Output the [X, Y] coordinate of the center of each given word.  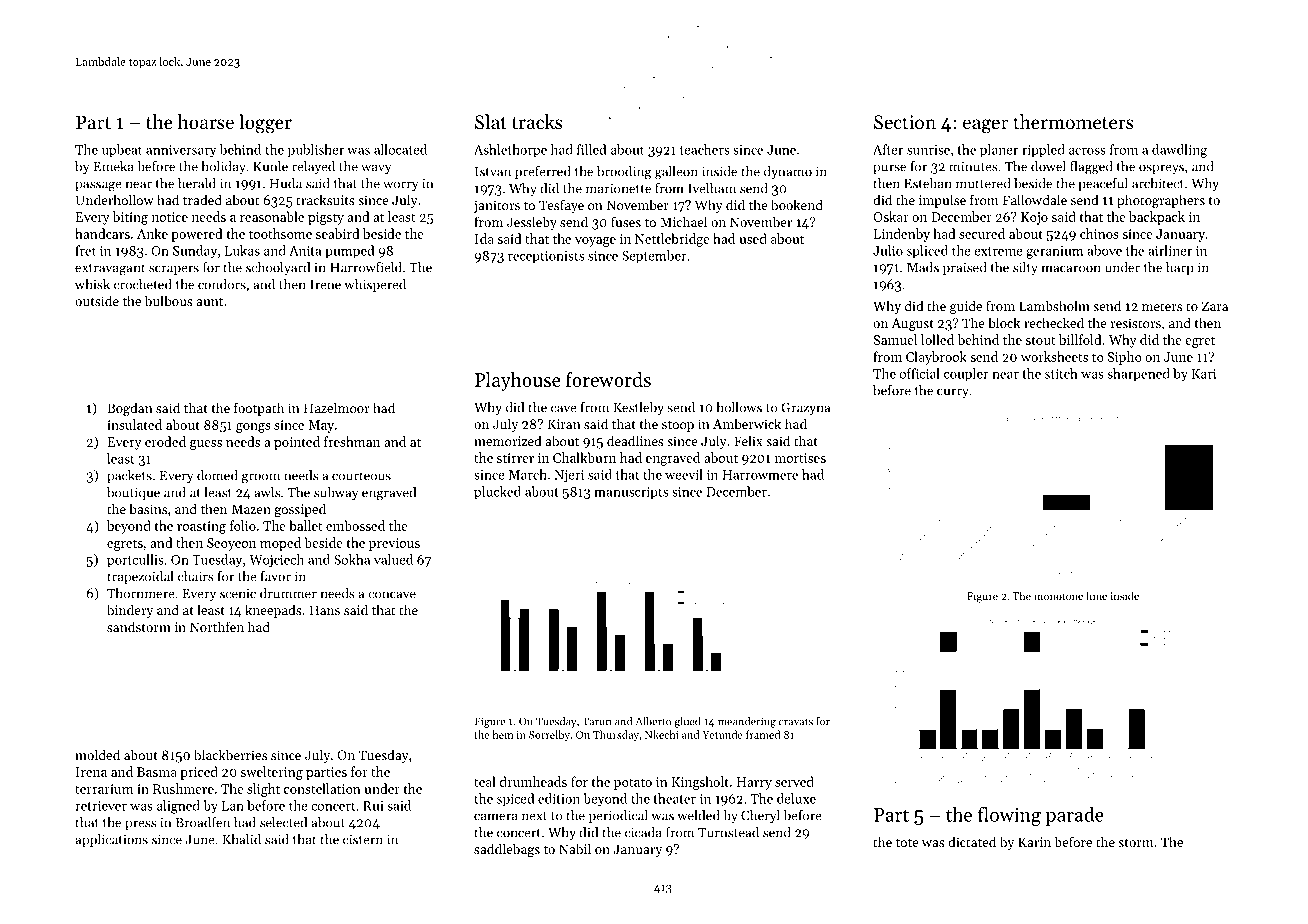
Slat [491, 122]
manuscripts [631, 493]
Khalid [241, 839]
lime [1096, 595]
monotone [1058, 596]
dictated [972, 841]
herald [197, 183]
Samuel [895, 339]
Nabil [575, 848]
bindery [130, 611]
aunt [209, 302]
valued [393, 559]
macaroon [1071, 269]
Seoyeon [231, 544]
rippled [1043, 151]
